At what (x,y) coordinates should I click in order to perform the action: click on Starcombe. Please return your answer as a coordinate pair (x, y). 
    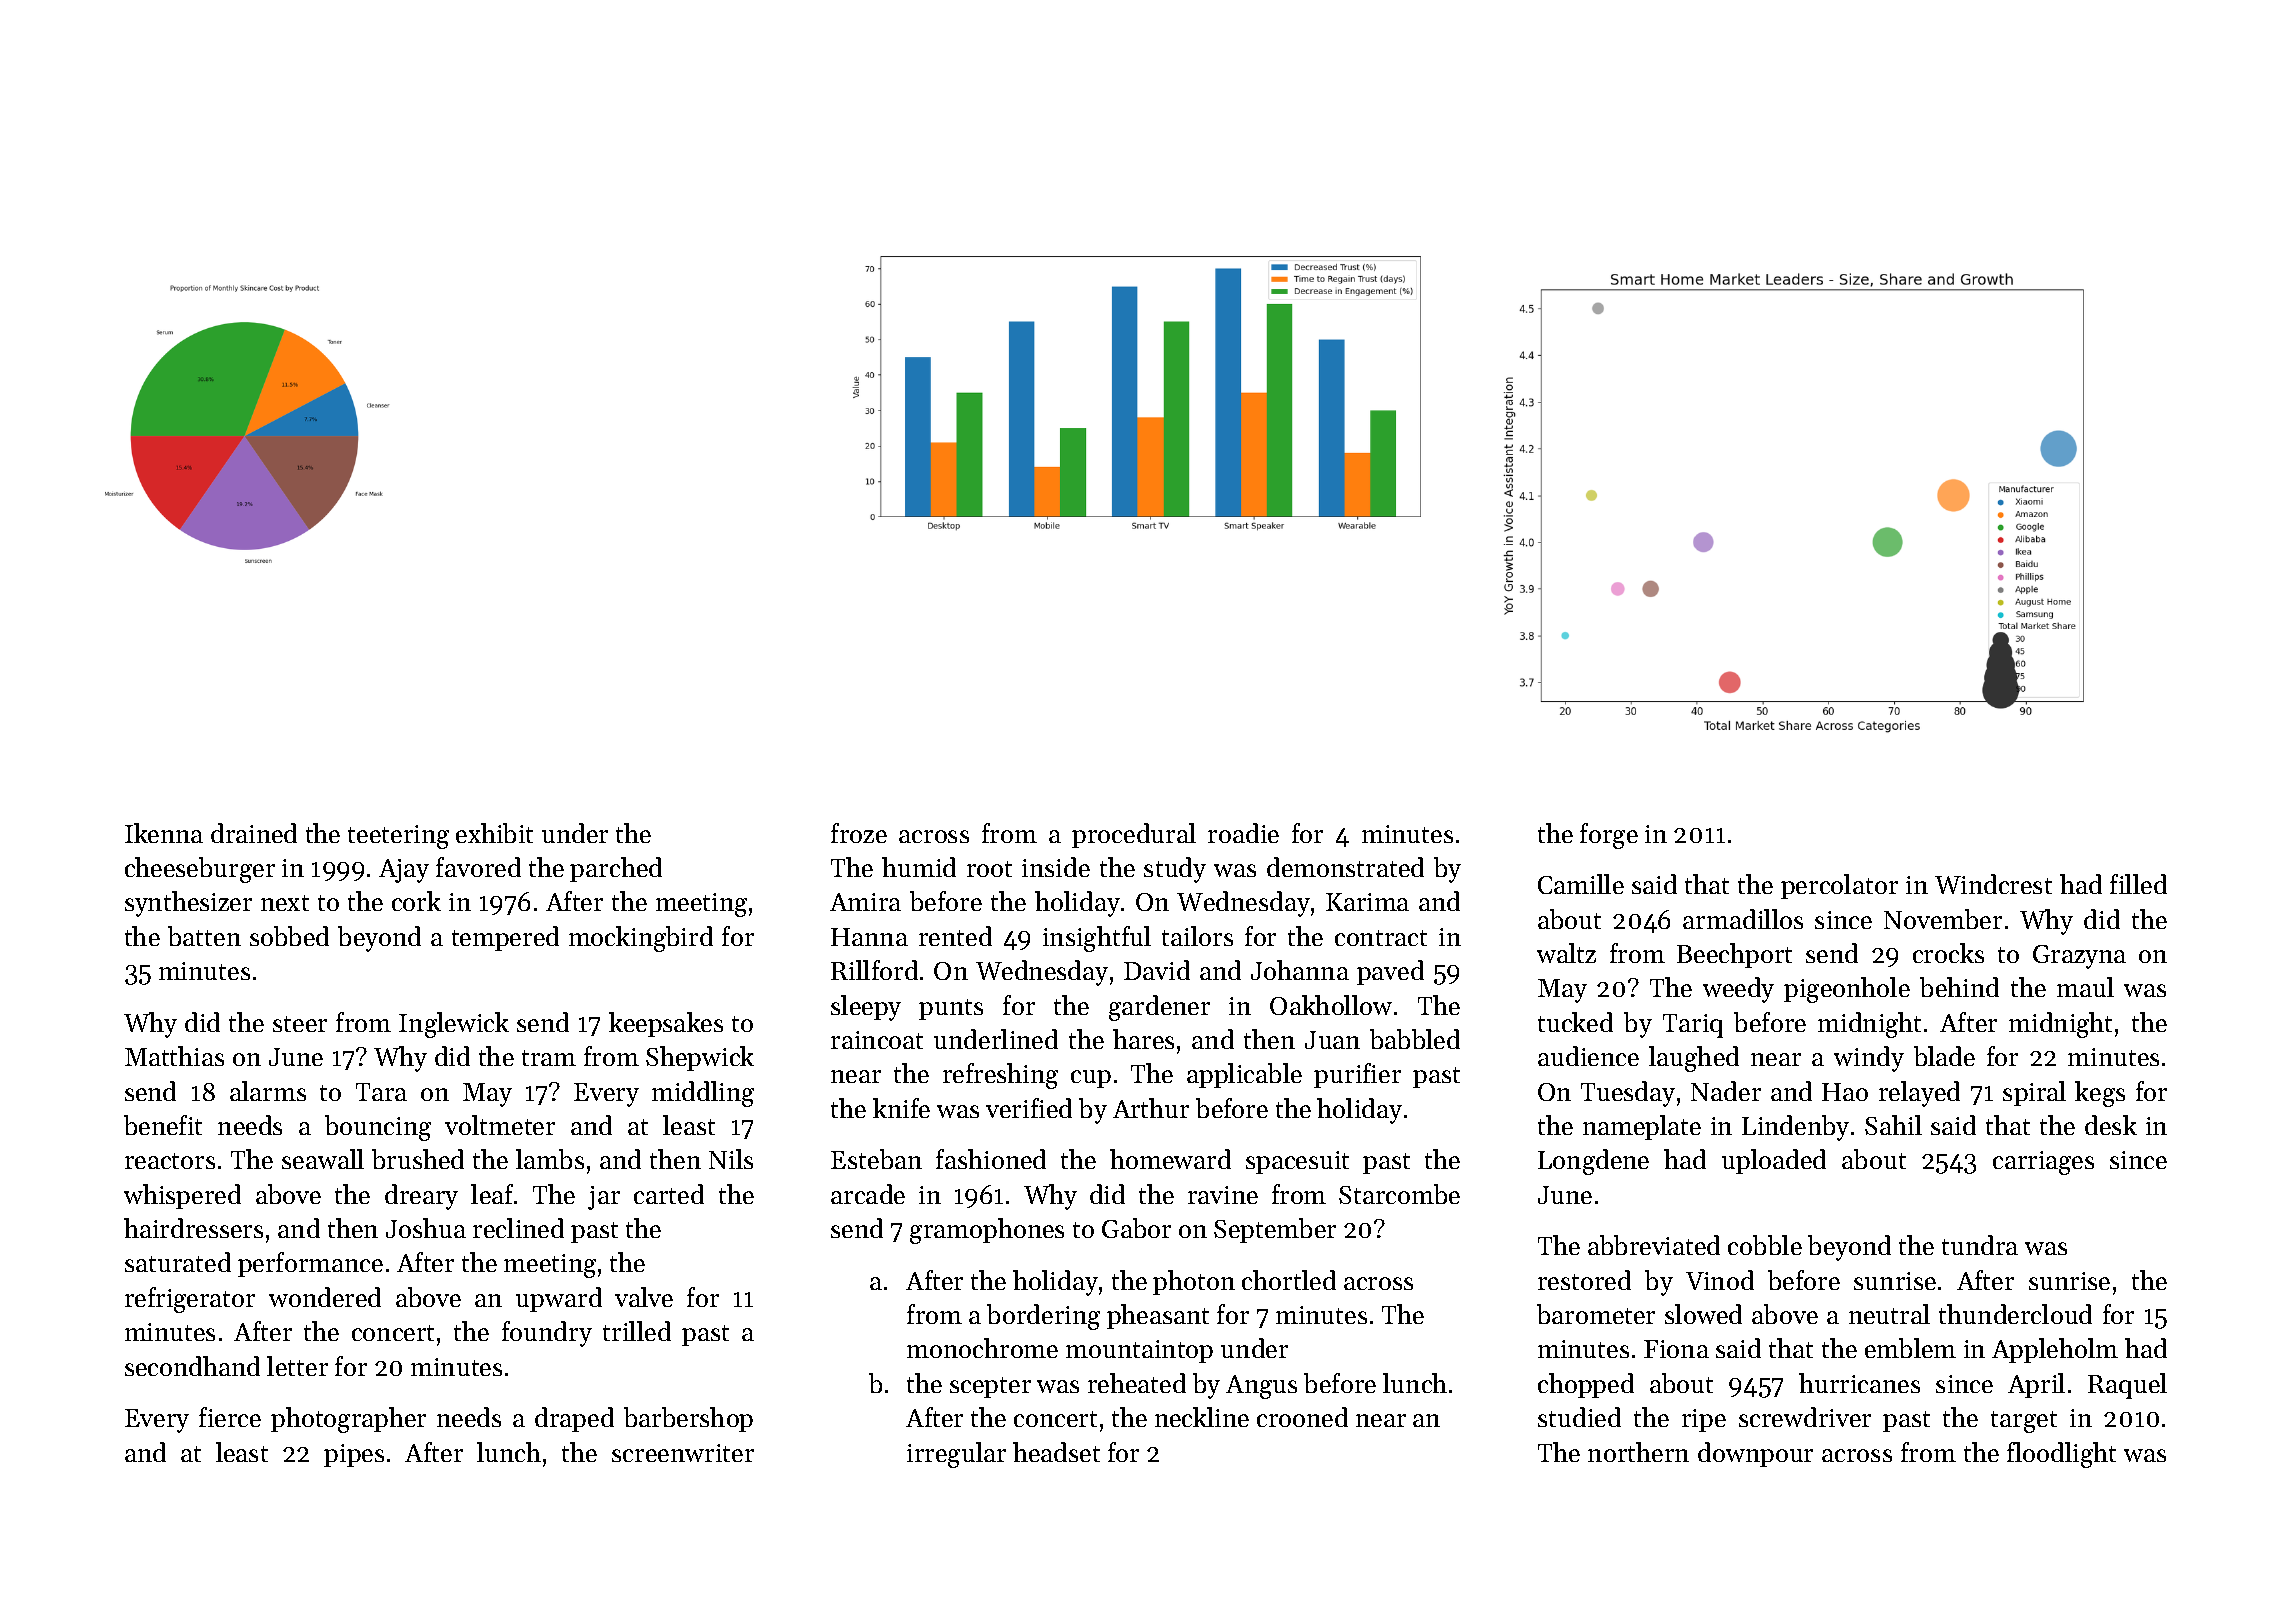
    Looking at the image, I should click on (1399, 1194).
